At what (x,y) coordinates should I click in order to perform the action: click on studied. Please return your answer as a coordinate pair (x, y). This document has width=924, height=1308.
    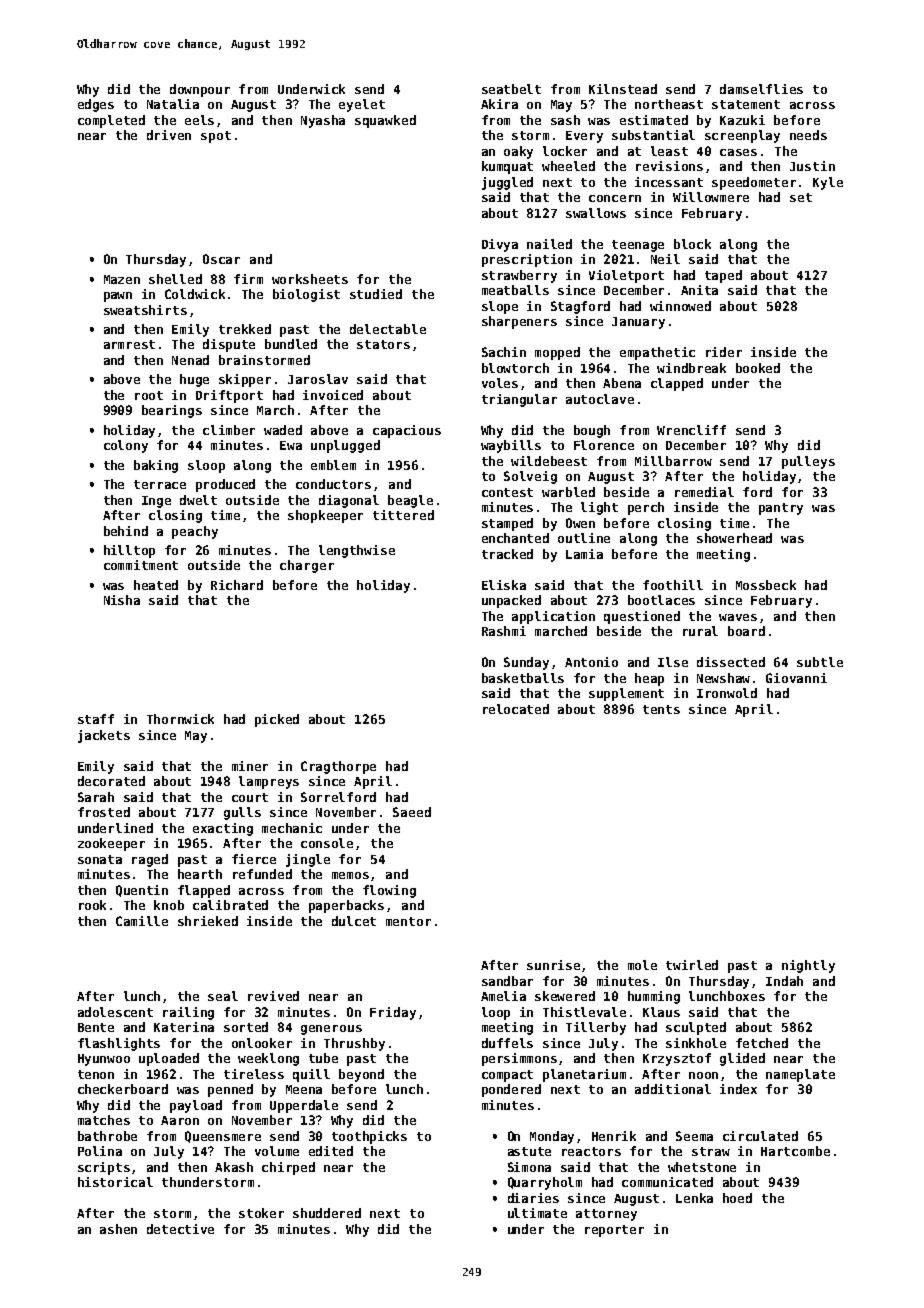
    Looking at the image, I should click on (376, 294).
